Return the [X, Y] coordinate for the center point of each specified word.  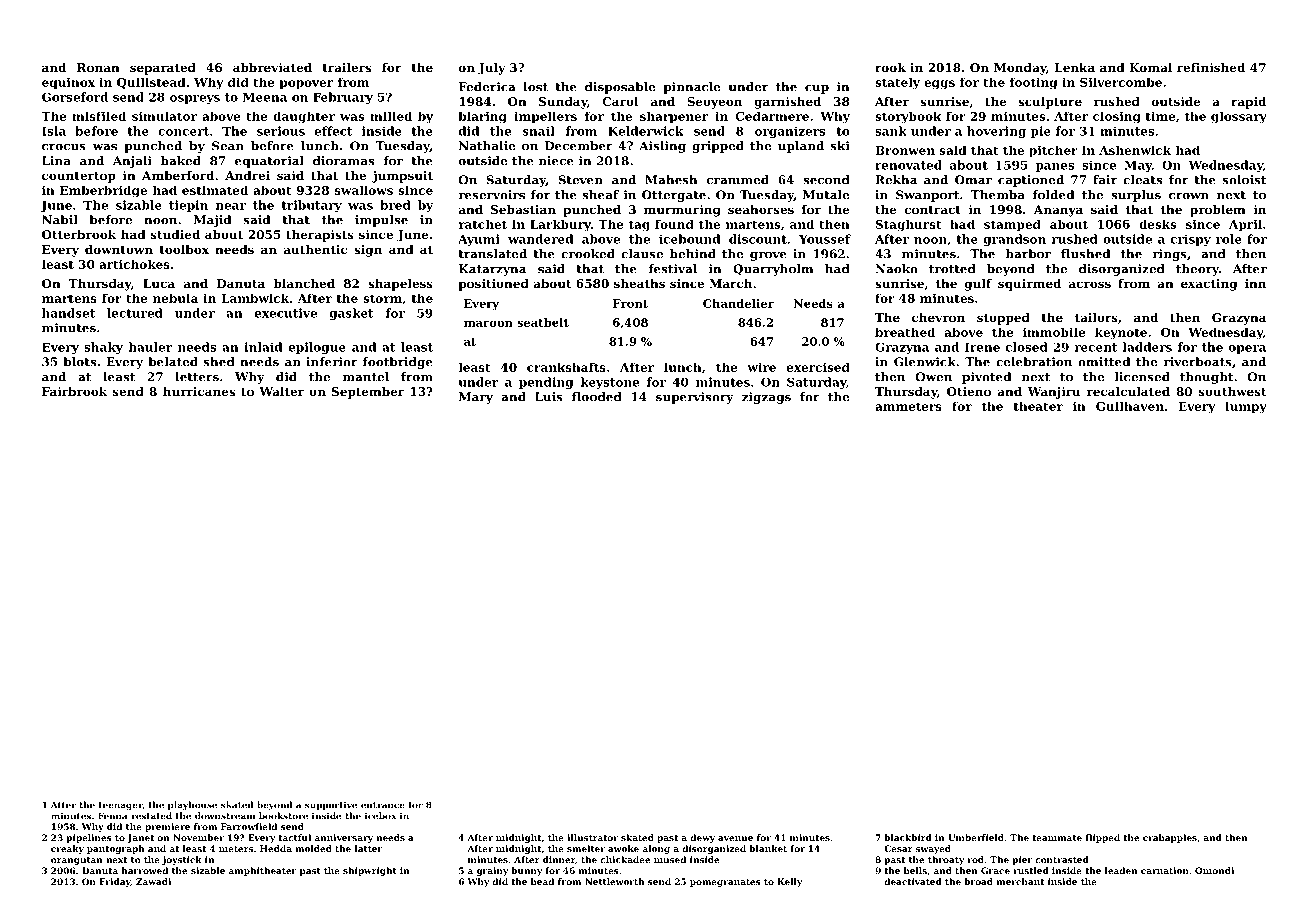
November [198, 837]
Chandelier [738, 303]
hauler [150, 347]
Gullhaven [1130, 406]
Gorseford [75, 97]
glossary [1239, 117]
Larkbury [560, 225]
